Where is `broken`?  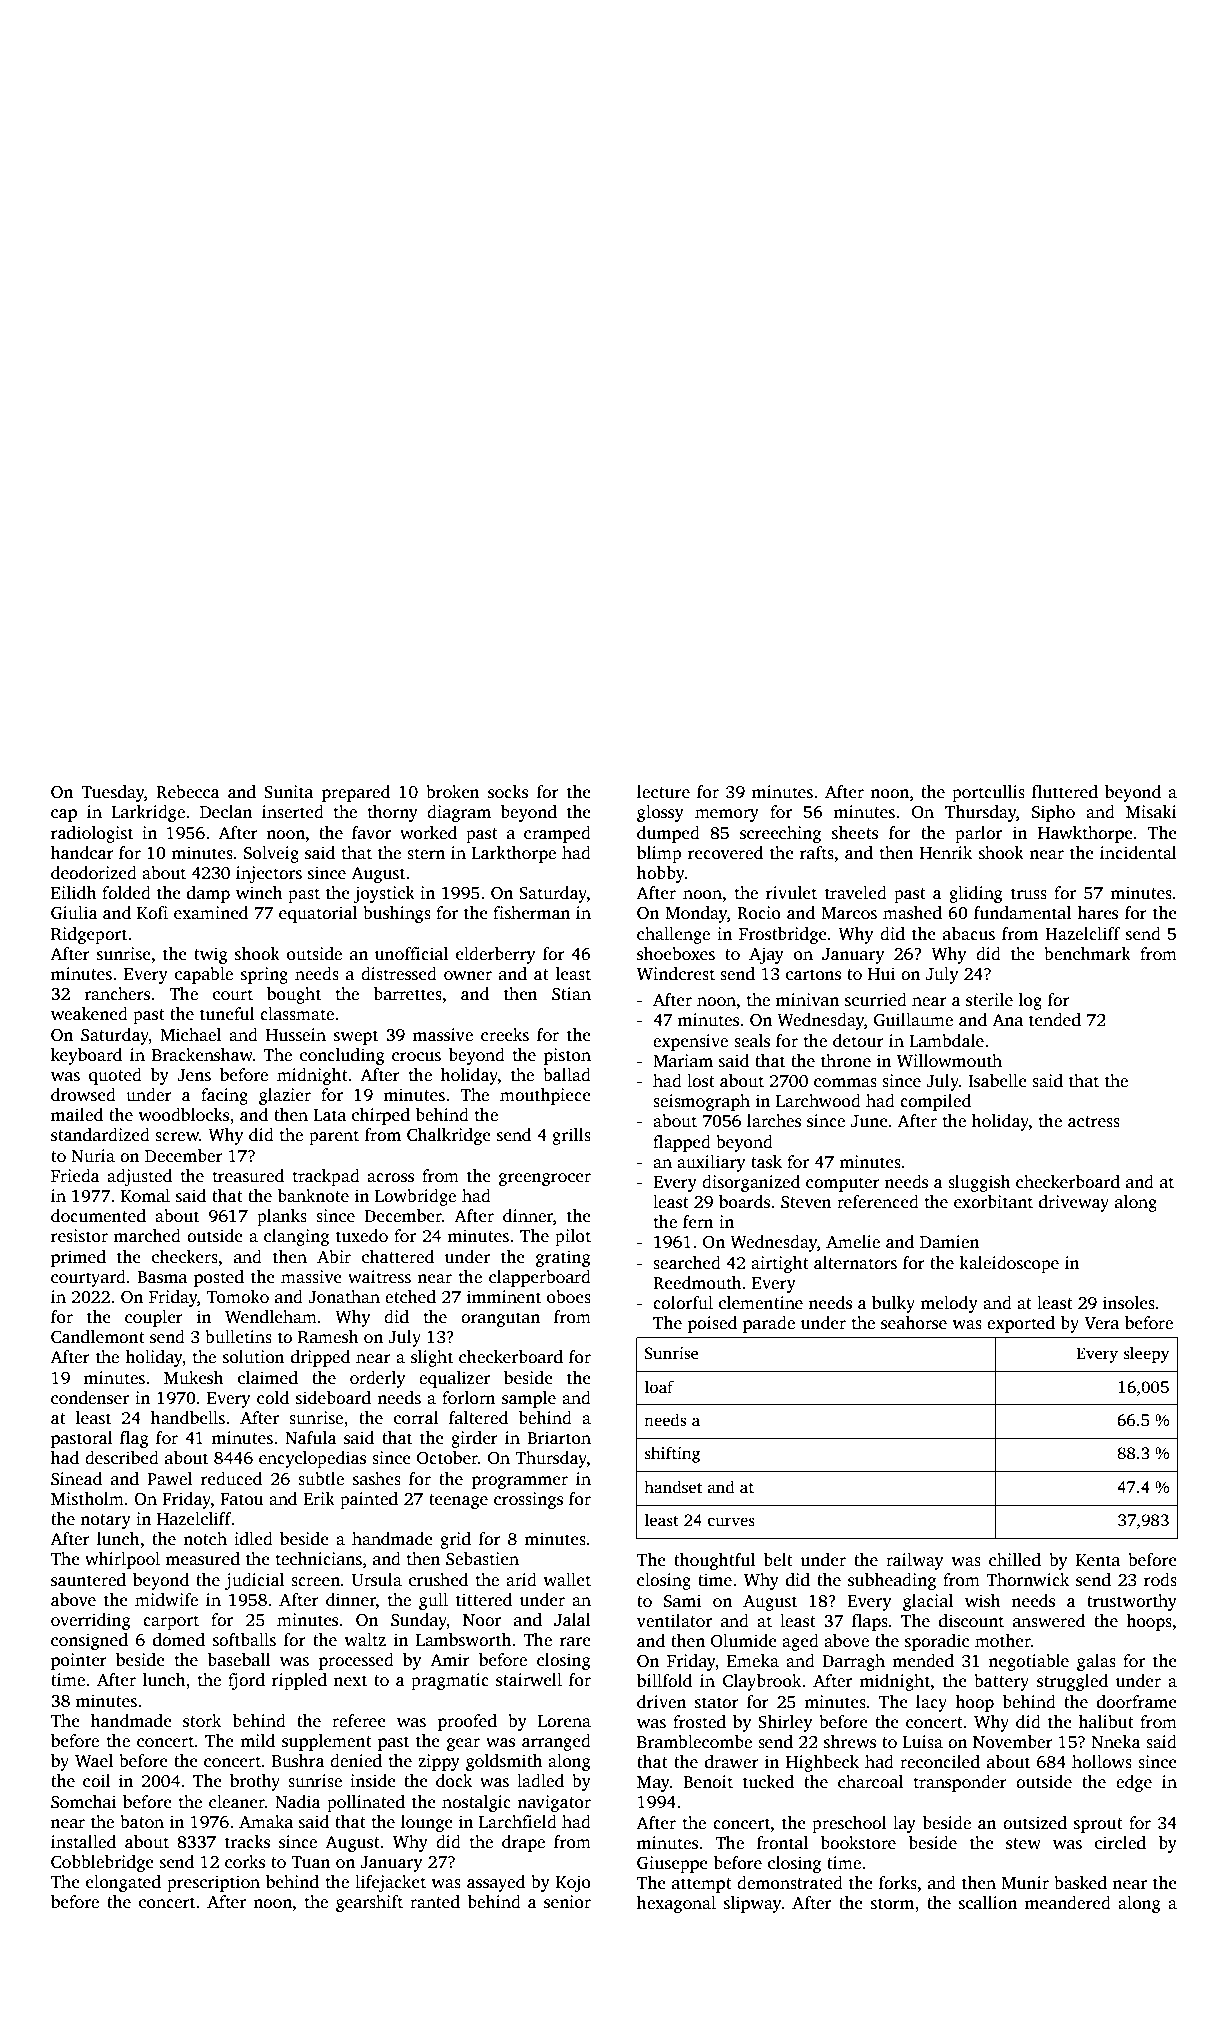
broken is located at coordinates (453, 792).
